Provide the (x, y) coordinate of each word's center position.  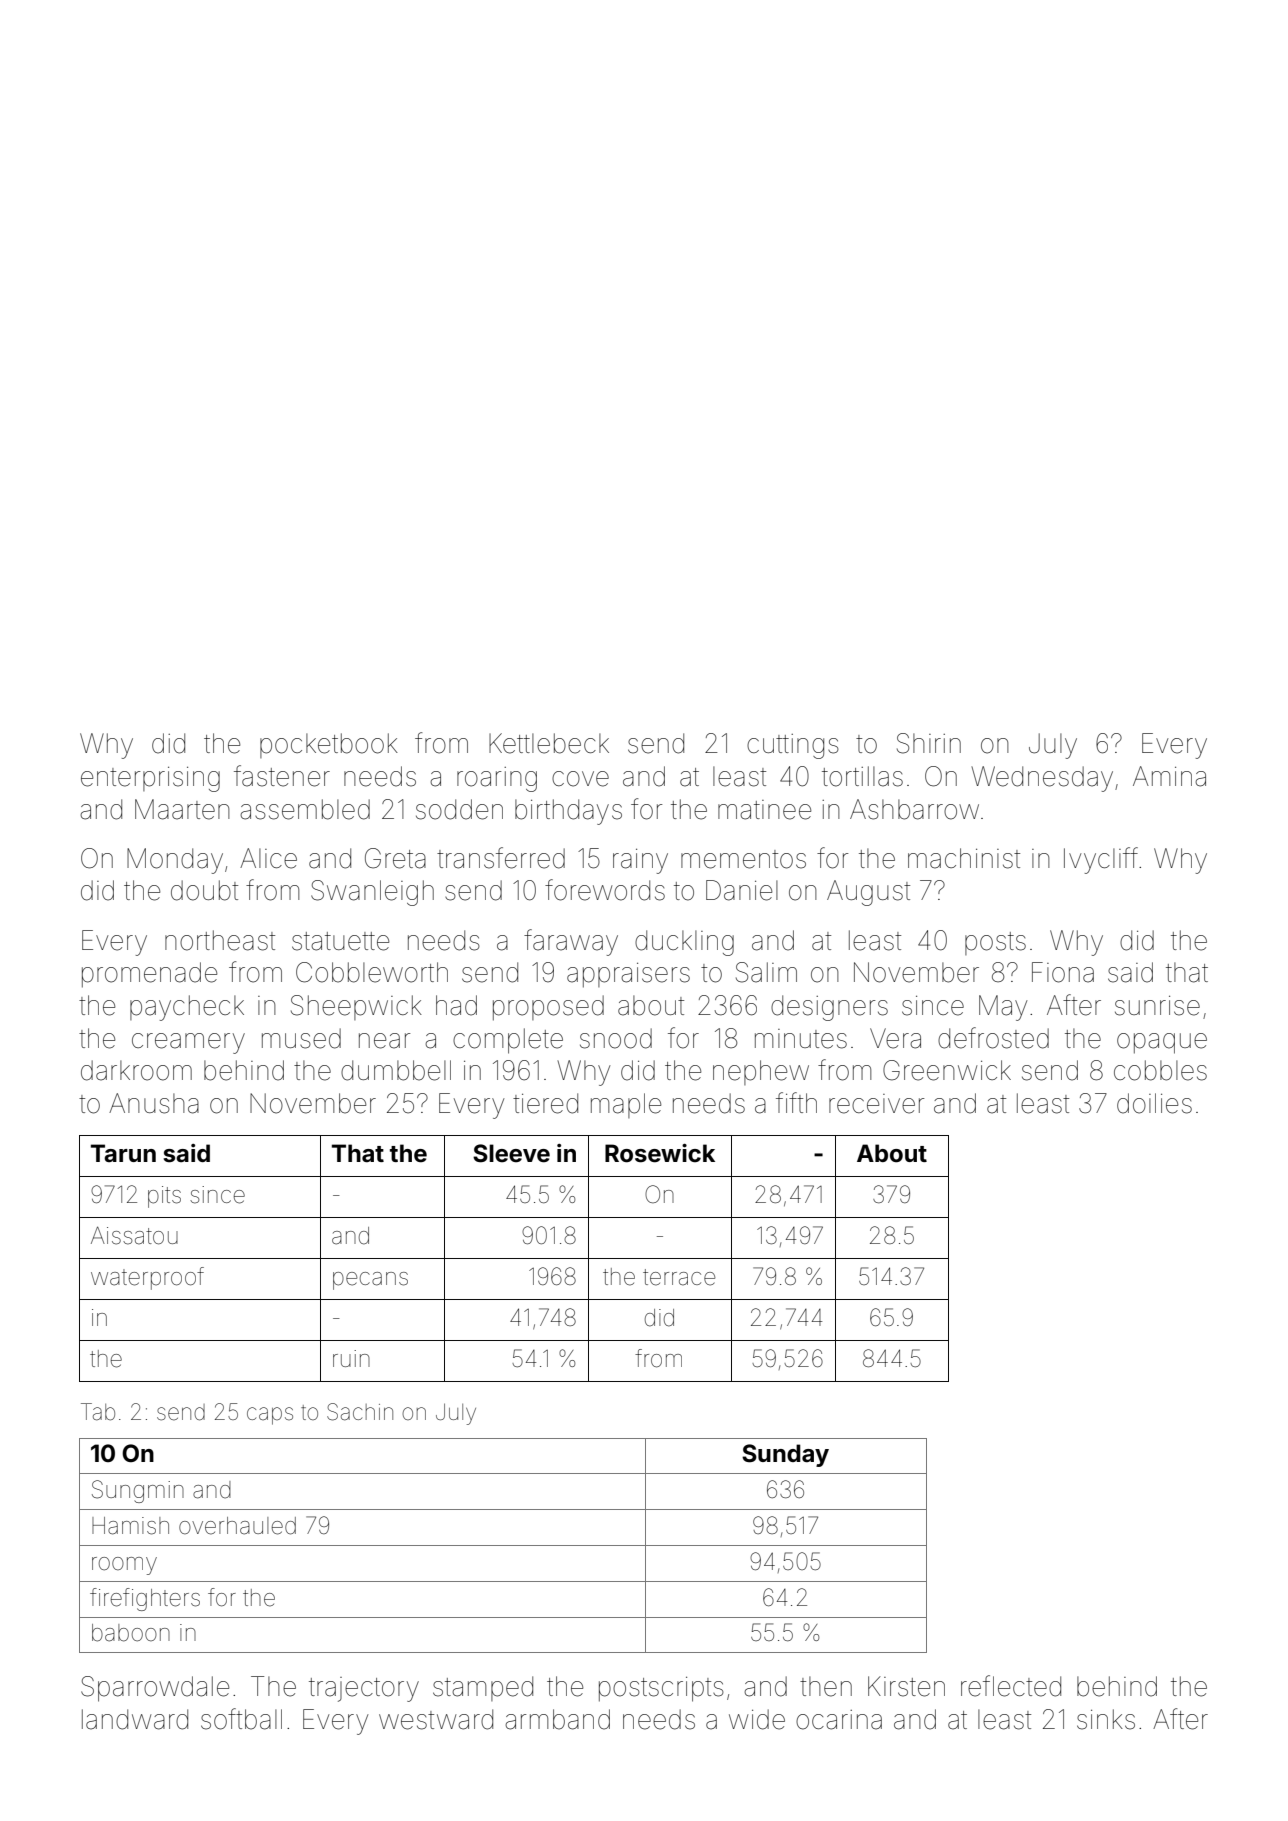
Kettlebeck (549, 743)
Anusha (154, 1103)
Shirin (929, 743)
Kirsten (906, 1686)
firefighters (145, 1599)
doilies (1154, 1103)
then (826, 1686)
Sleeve (511, 1153)
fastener (282, 776)
